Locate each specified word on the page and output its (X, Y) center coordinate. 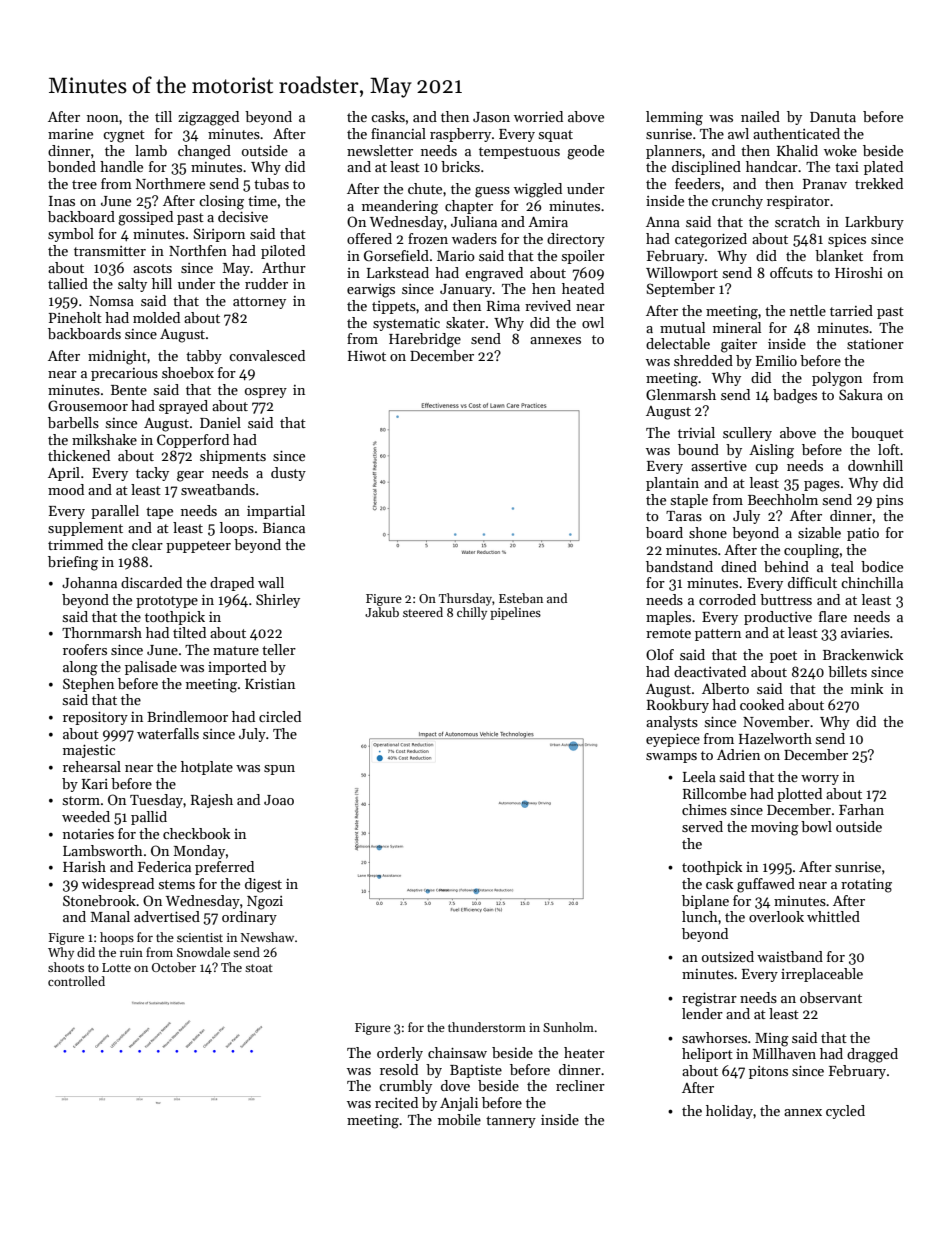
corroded (727, 599)
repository (95, 718)
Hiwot (367, 356)
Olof (660, 654)
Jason (491, 117)
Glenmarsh (681, 394)
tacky (152, 474)
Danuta (833, 117)
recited (396, 1102)
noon (103, 118)
